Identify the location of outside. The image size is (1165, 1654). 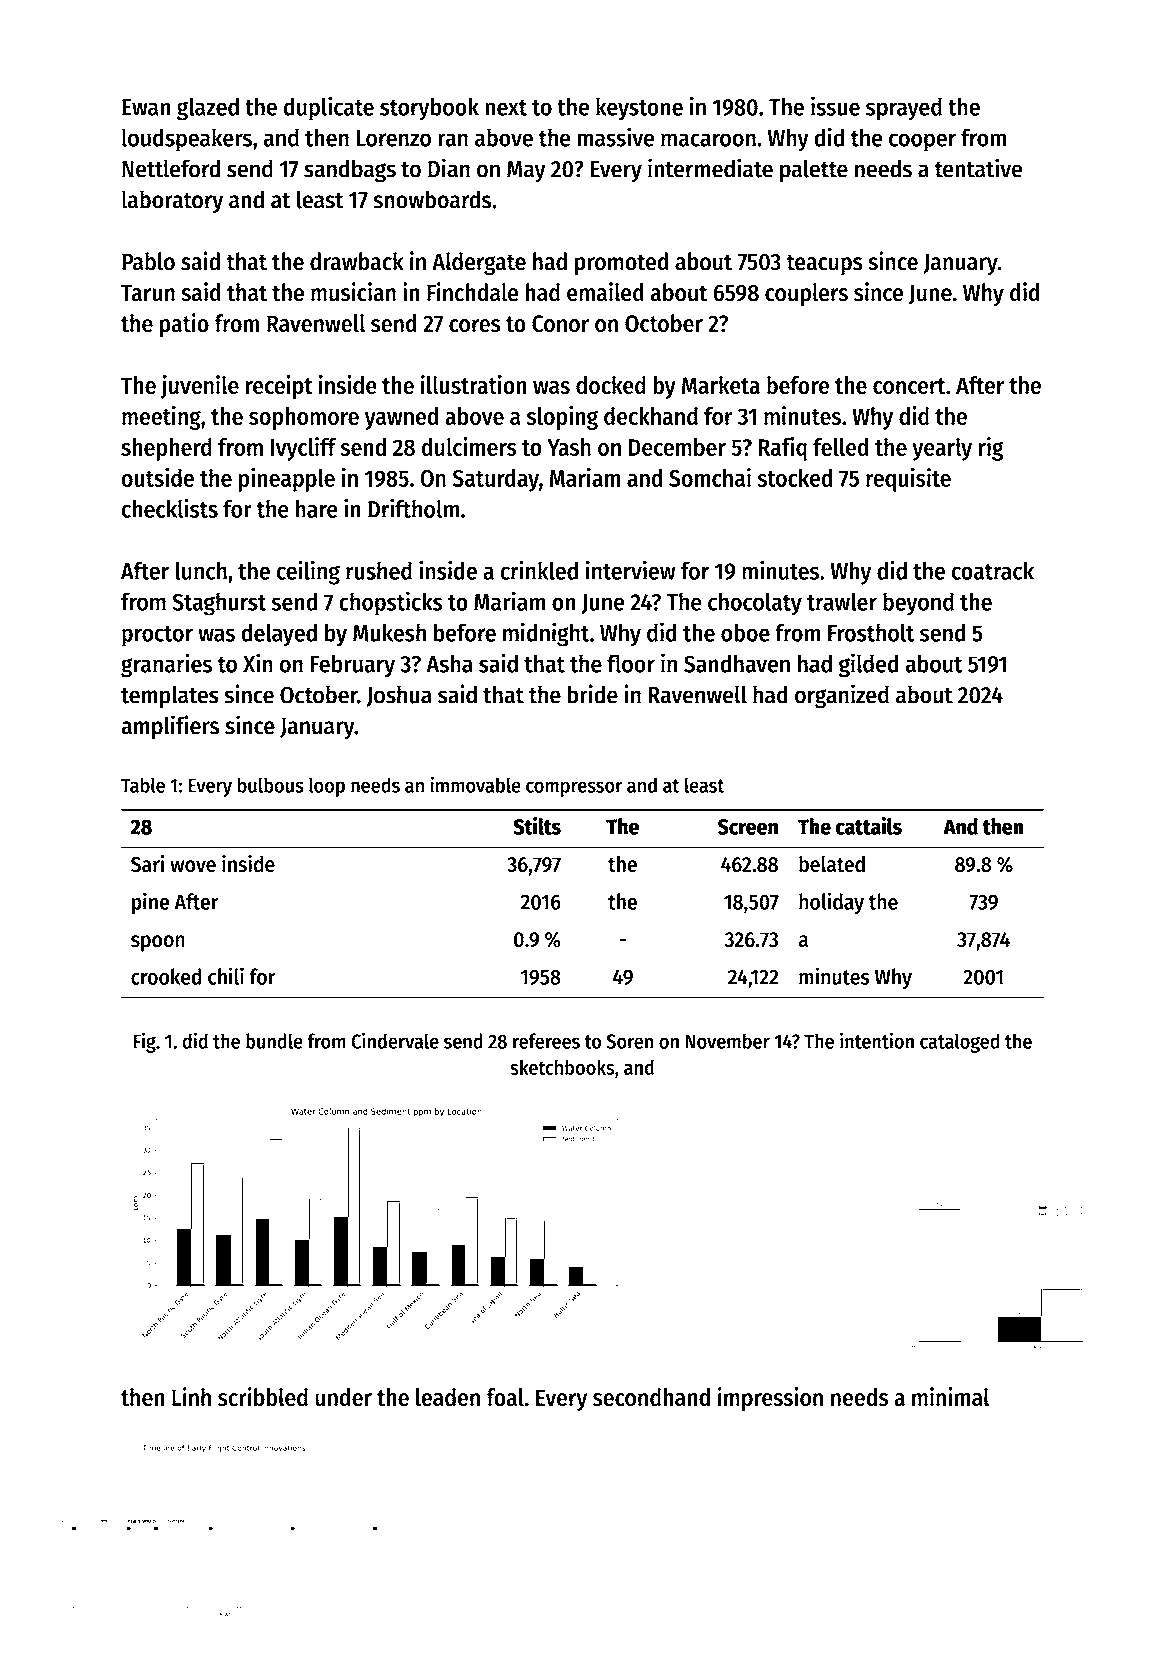
(157, 477).
